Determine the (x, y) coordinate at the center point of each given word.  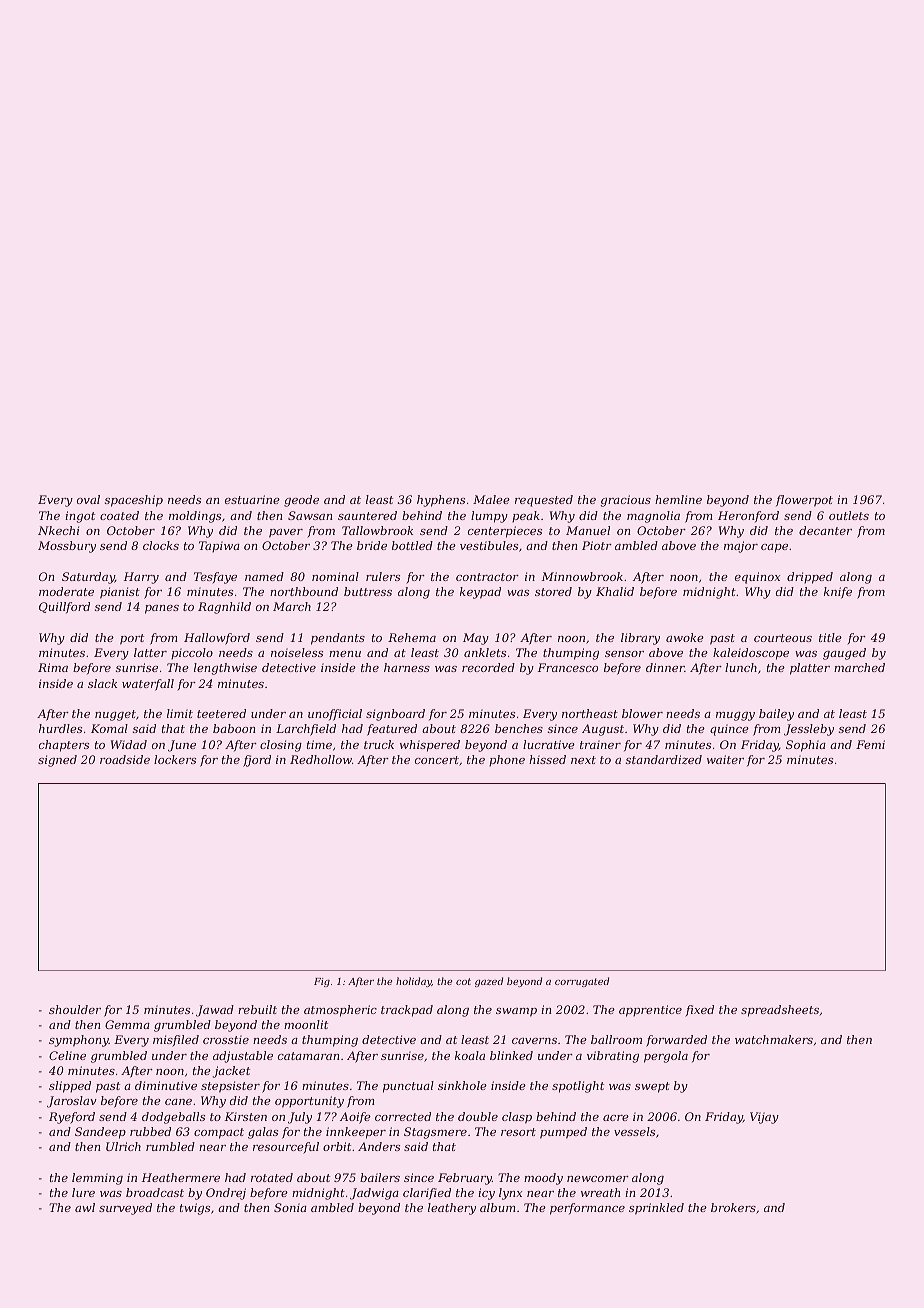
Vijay (764, 1118)
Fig (322, 982)
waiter (725, 759)
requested (544, 501)
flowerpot (804, 501)
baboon (234, 728)
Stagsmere (435, 1133)
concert (437, 760)
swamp (516, 1012)
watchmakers (774, 1039)
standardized (664, 759)
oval (88, 499)
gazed (489, 982)
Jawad (215, 1011)
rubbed (150, 1131)
